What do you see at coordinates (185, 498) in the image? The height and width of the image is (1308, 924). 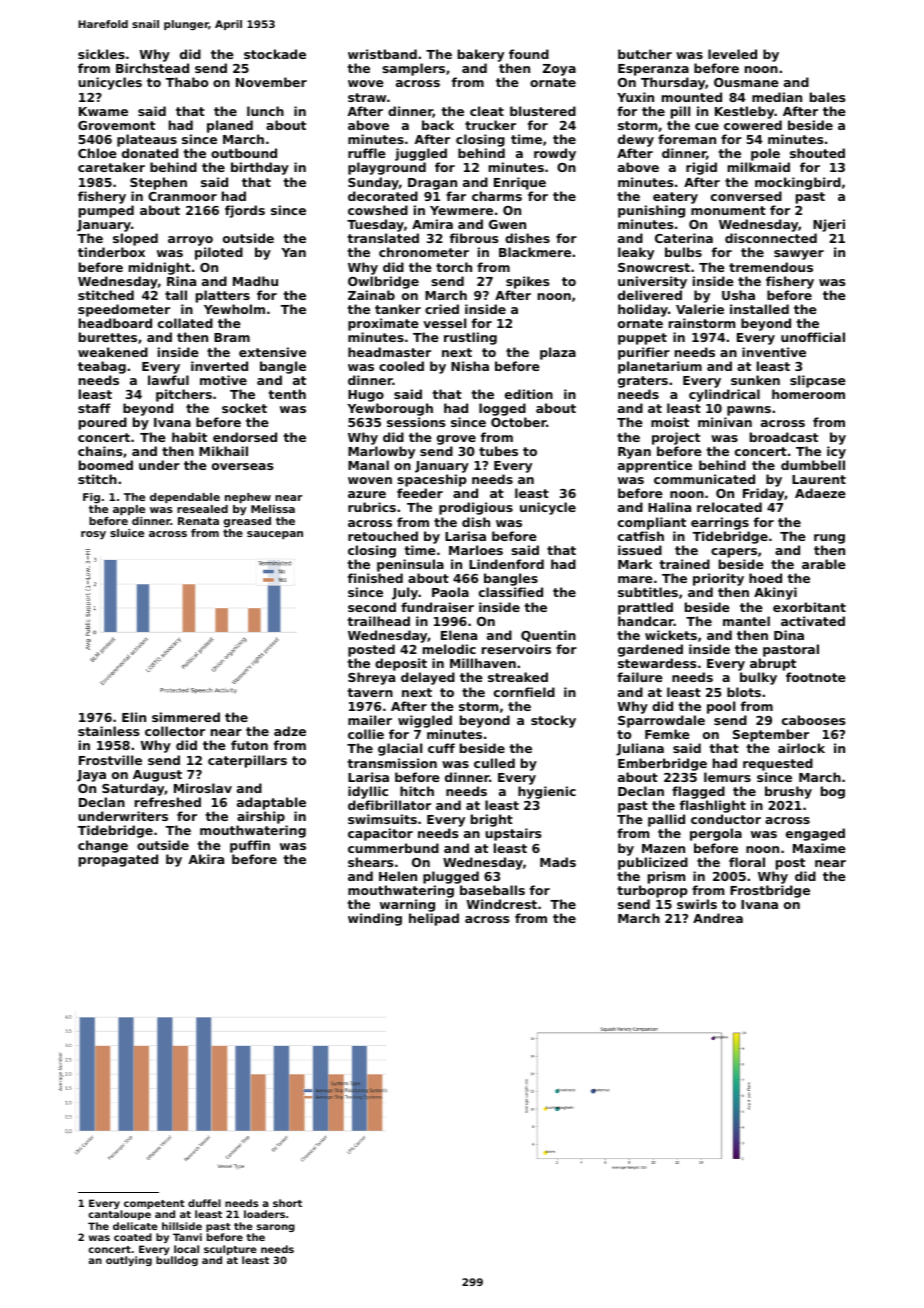 I see `dependable` at bounding box center [185, 498].
